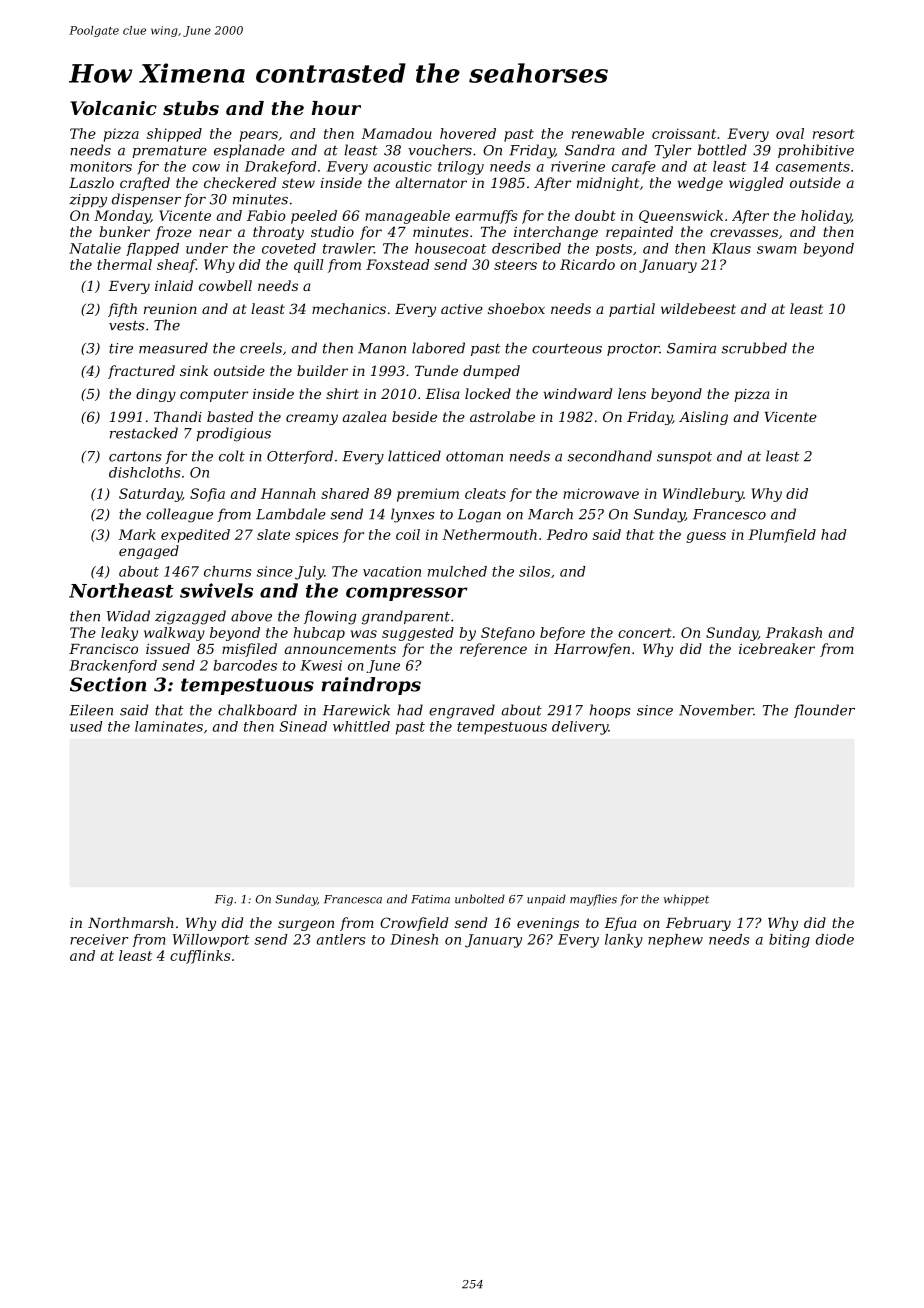 This page has width=924, height=1308. I want to click on beside, so click(414, 416).
